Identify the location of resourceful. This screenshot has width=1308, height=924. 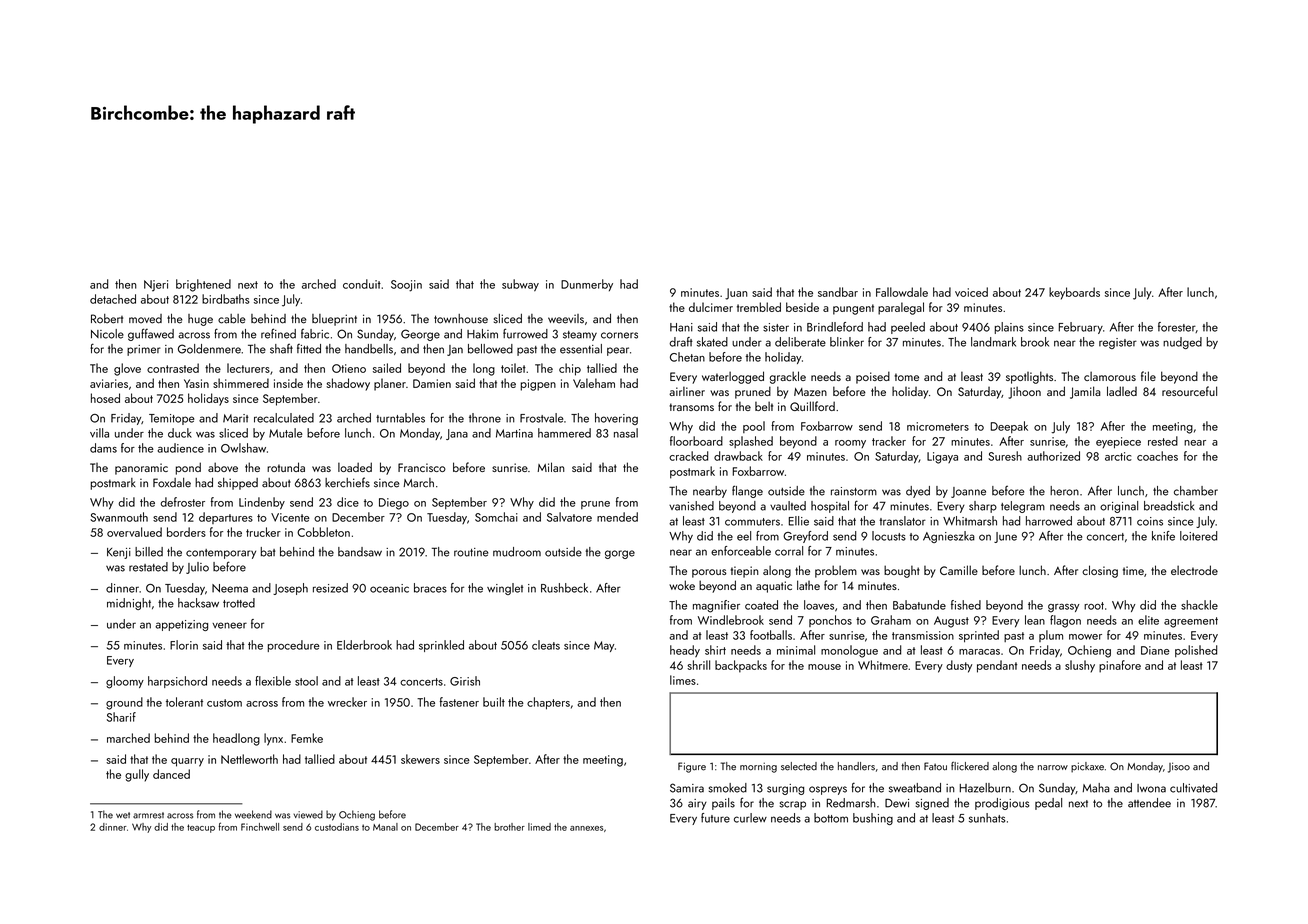
(1189, 391).
